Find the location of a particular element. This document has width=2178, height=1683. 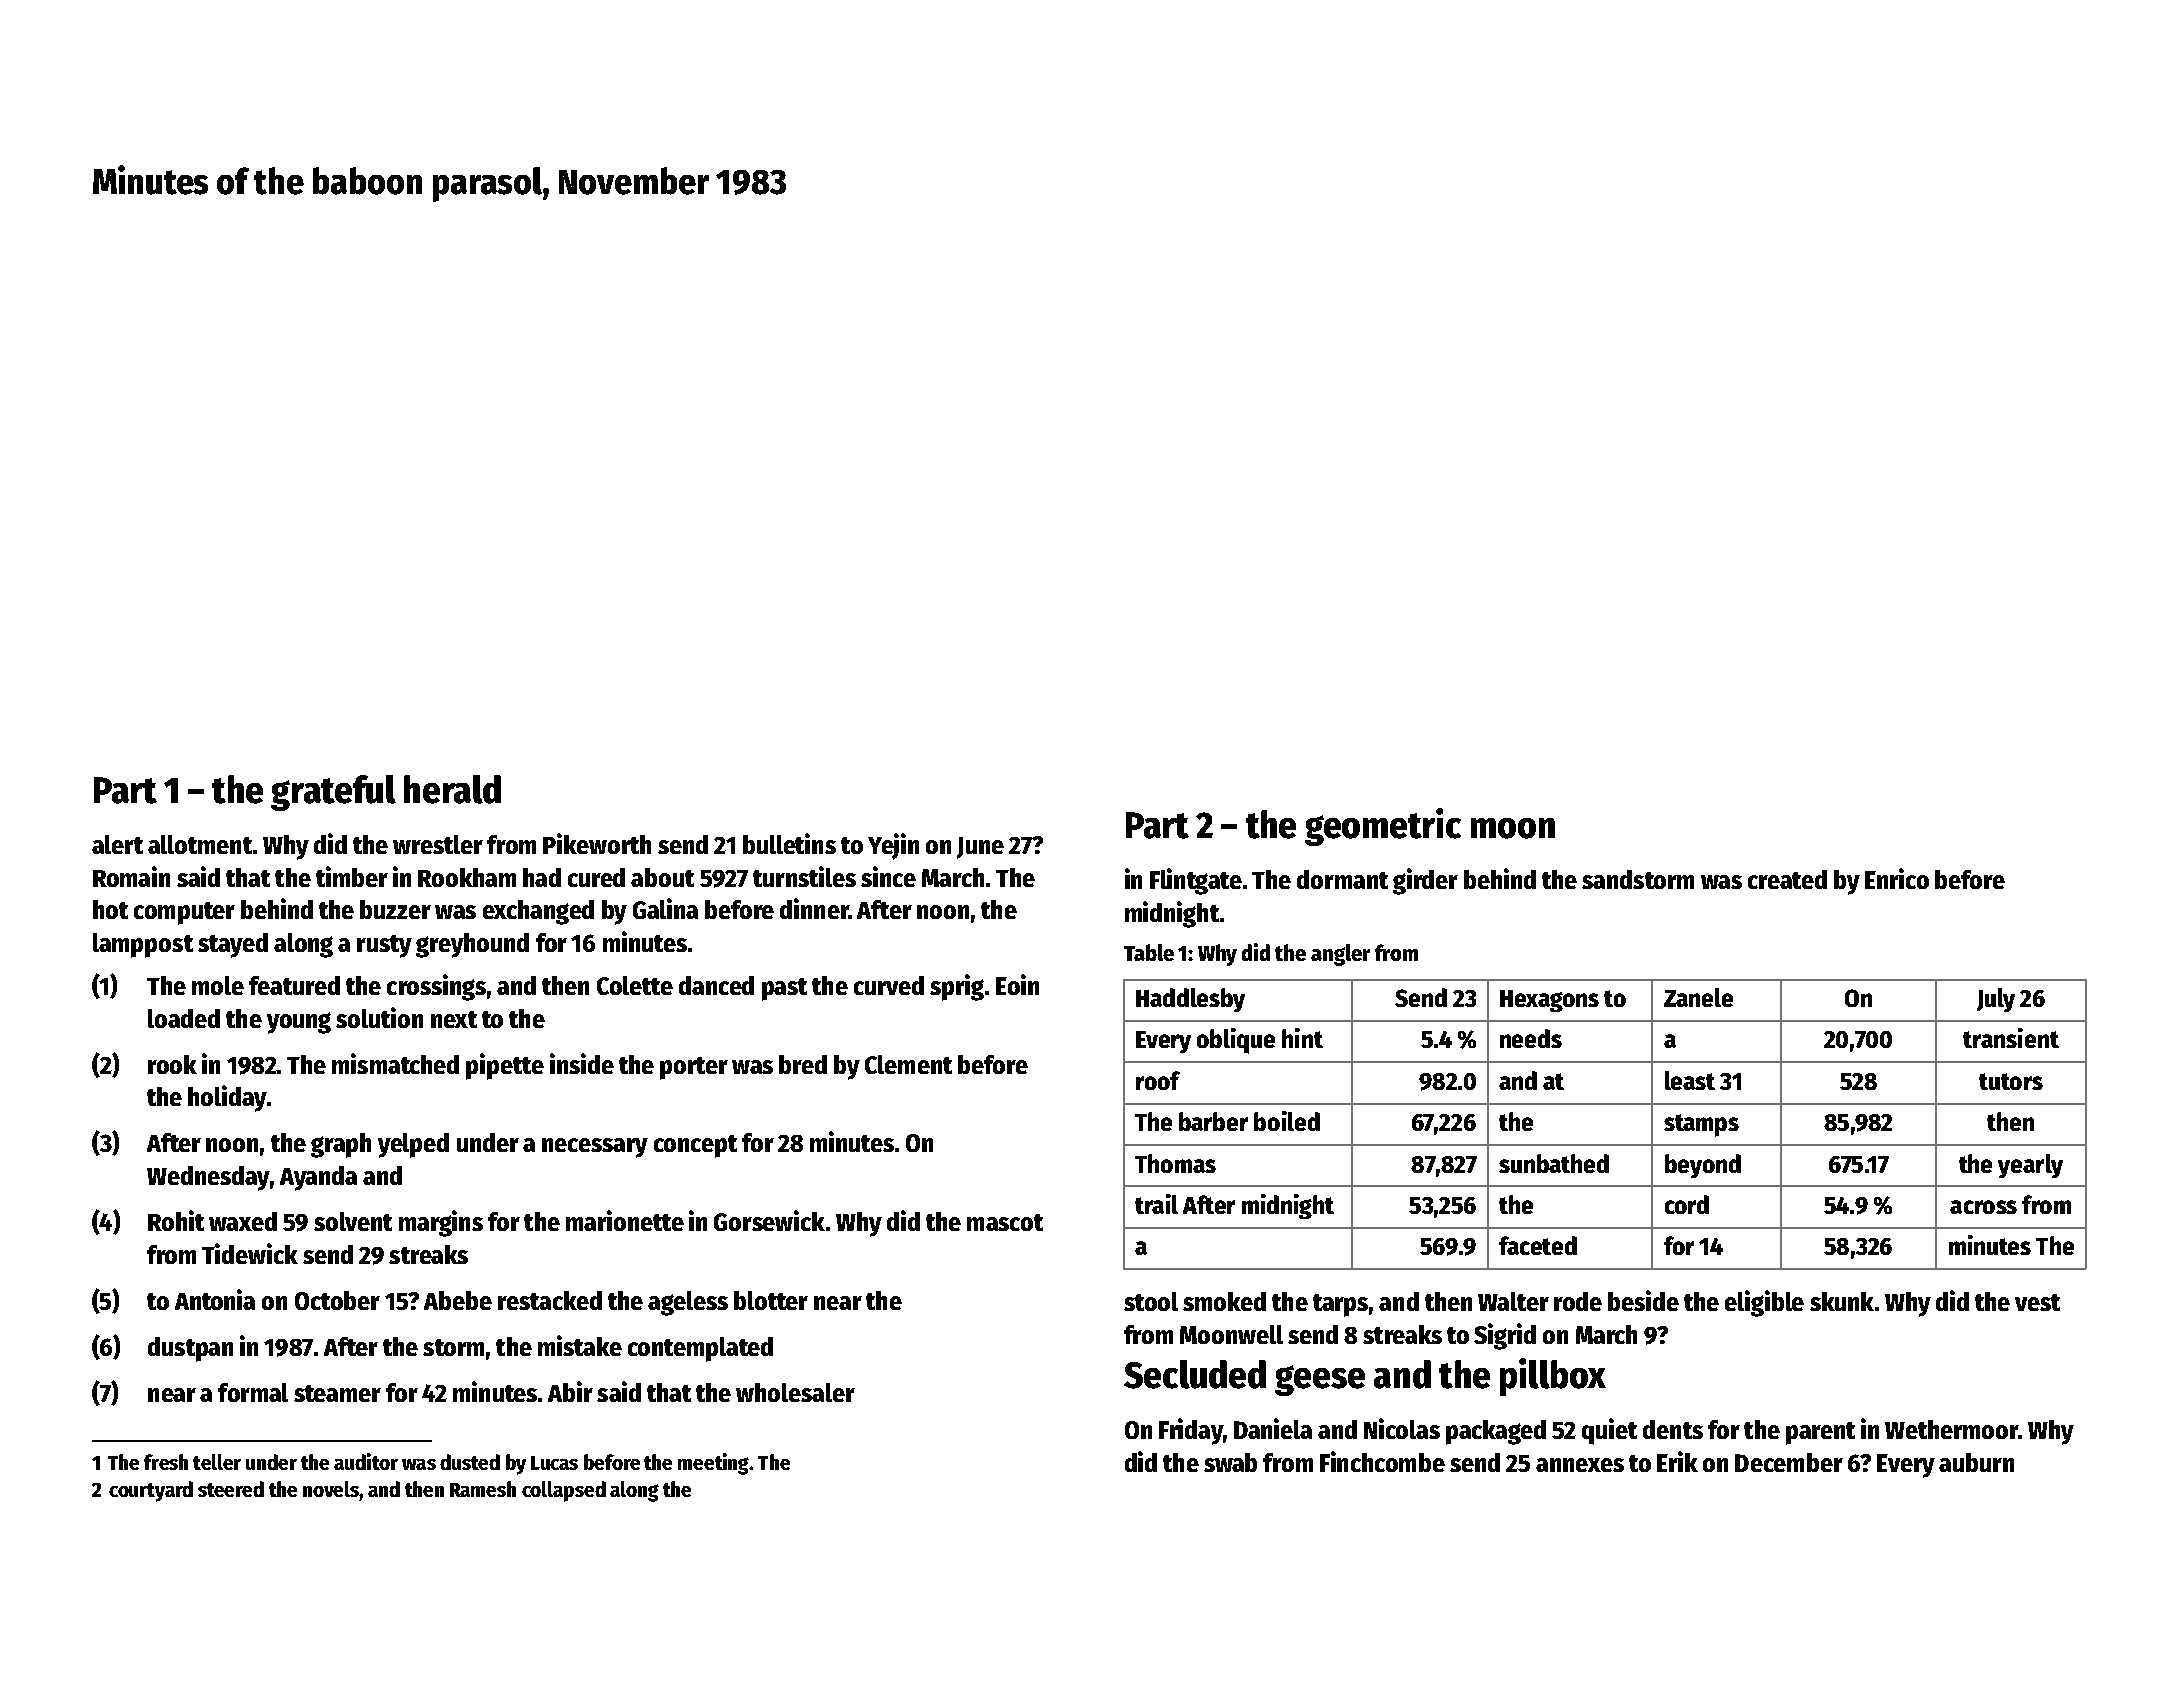

dusted is located at coordinates (470, 1462).
